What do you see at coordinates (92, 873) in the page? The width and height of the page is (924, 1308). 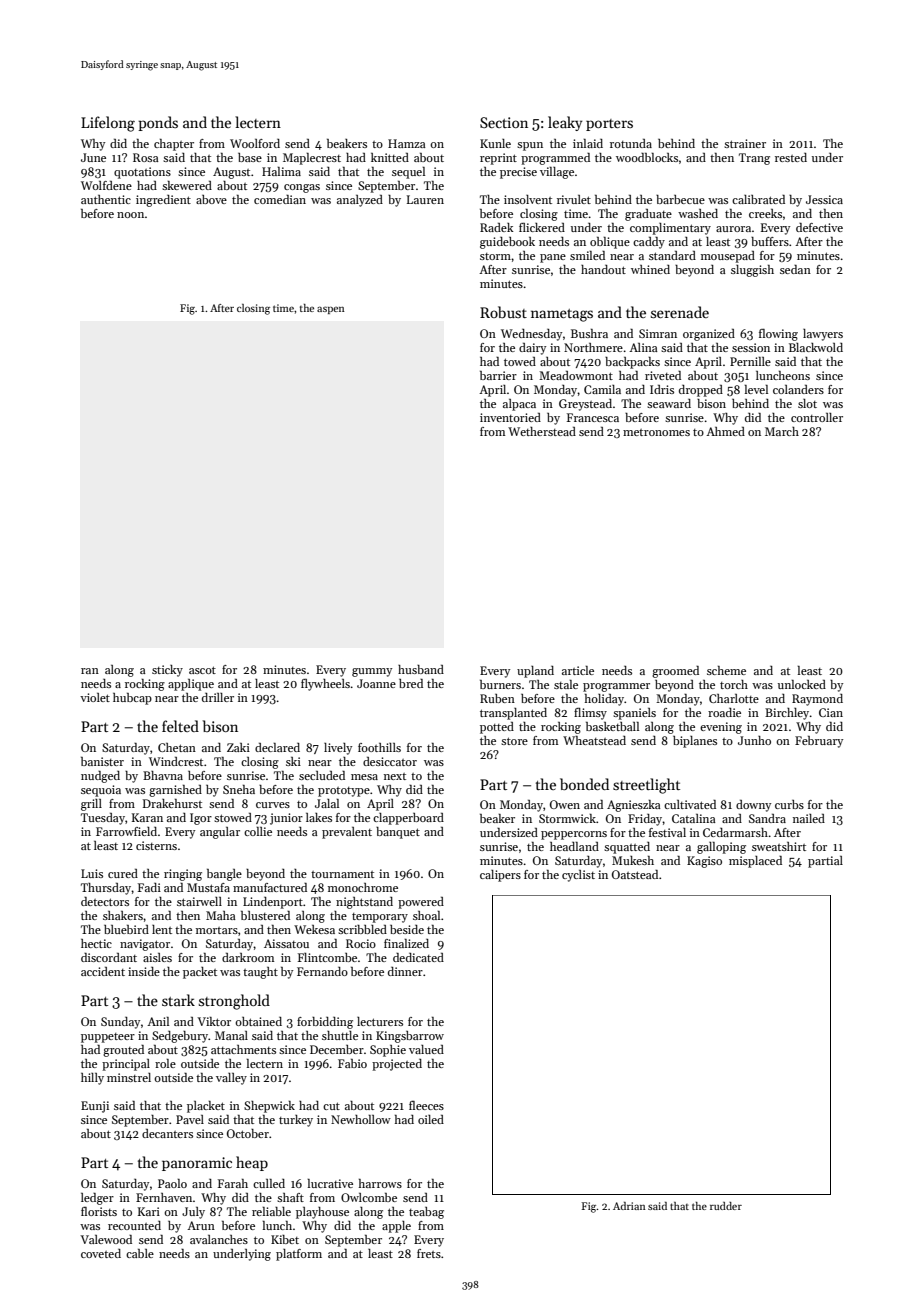 I see `Luis` at bounding box center [92, 873].
